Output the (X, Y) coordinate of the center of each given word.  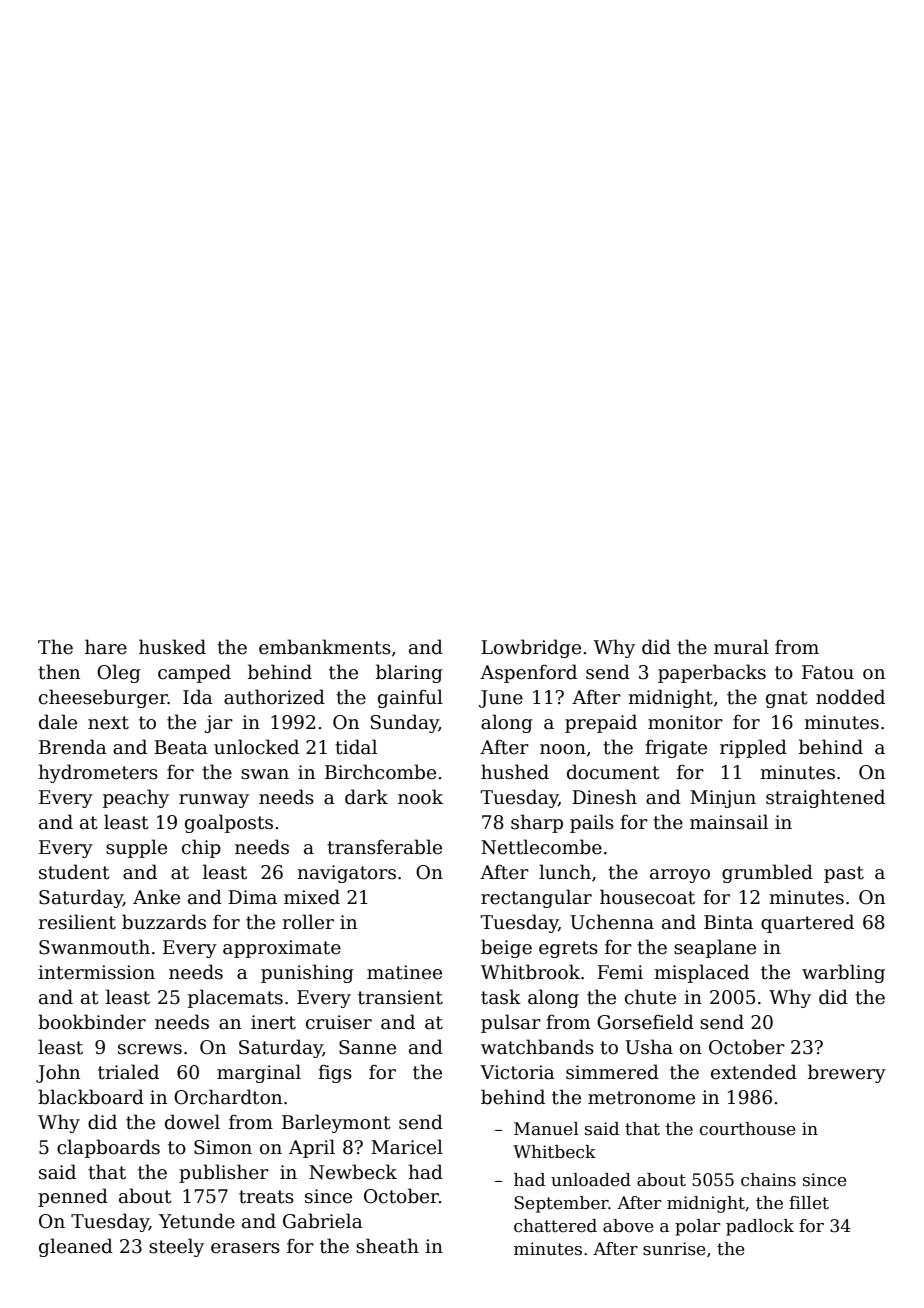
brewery (847, 1073)
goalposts (229, 823)
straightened (825, 798)
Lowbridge (531, 648)
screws (150, 1049)
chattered (555, 1226)
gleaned (76, 1247)
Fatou (828, 672)
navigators (346, 874)
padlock (760, 1227)
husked (172, 647)
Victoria (517, 1072)
